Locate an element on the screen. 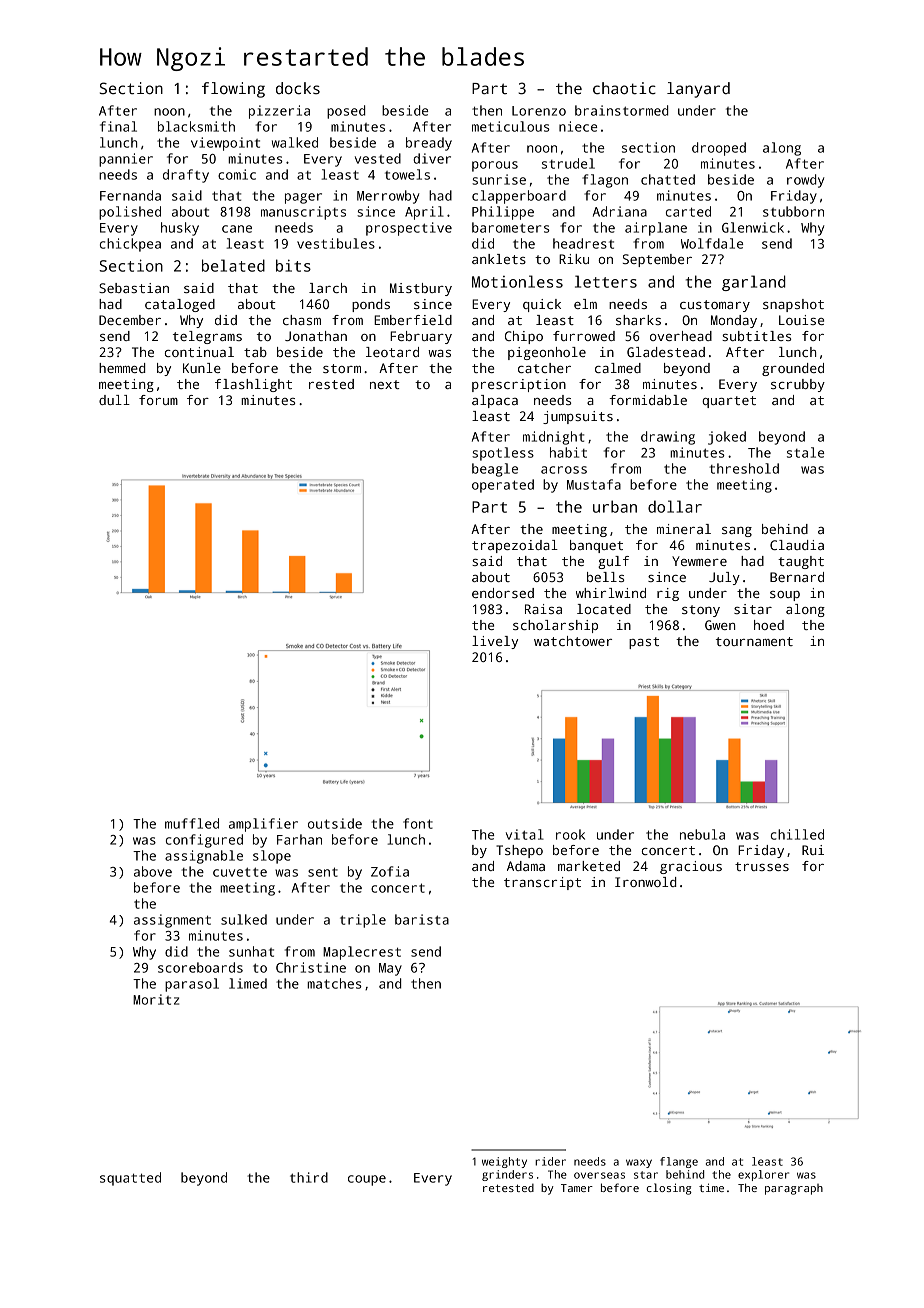  final is located at coordinates (118, 126).
